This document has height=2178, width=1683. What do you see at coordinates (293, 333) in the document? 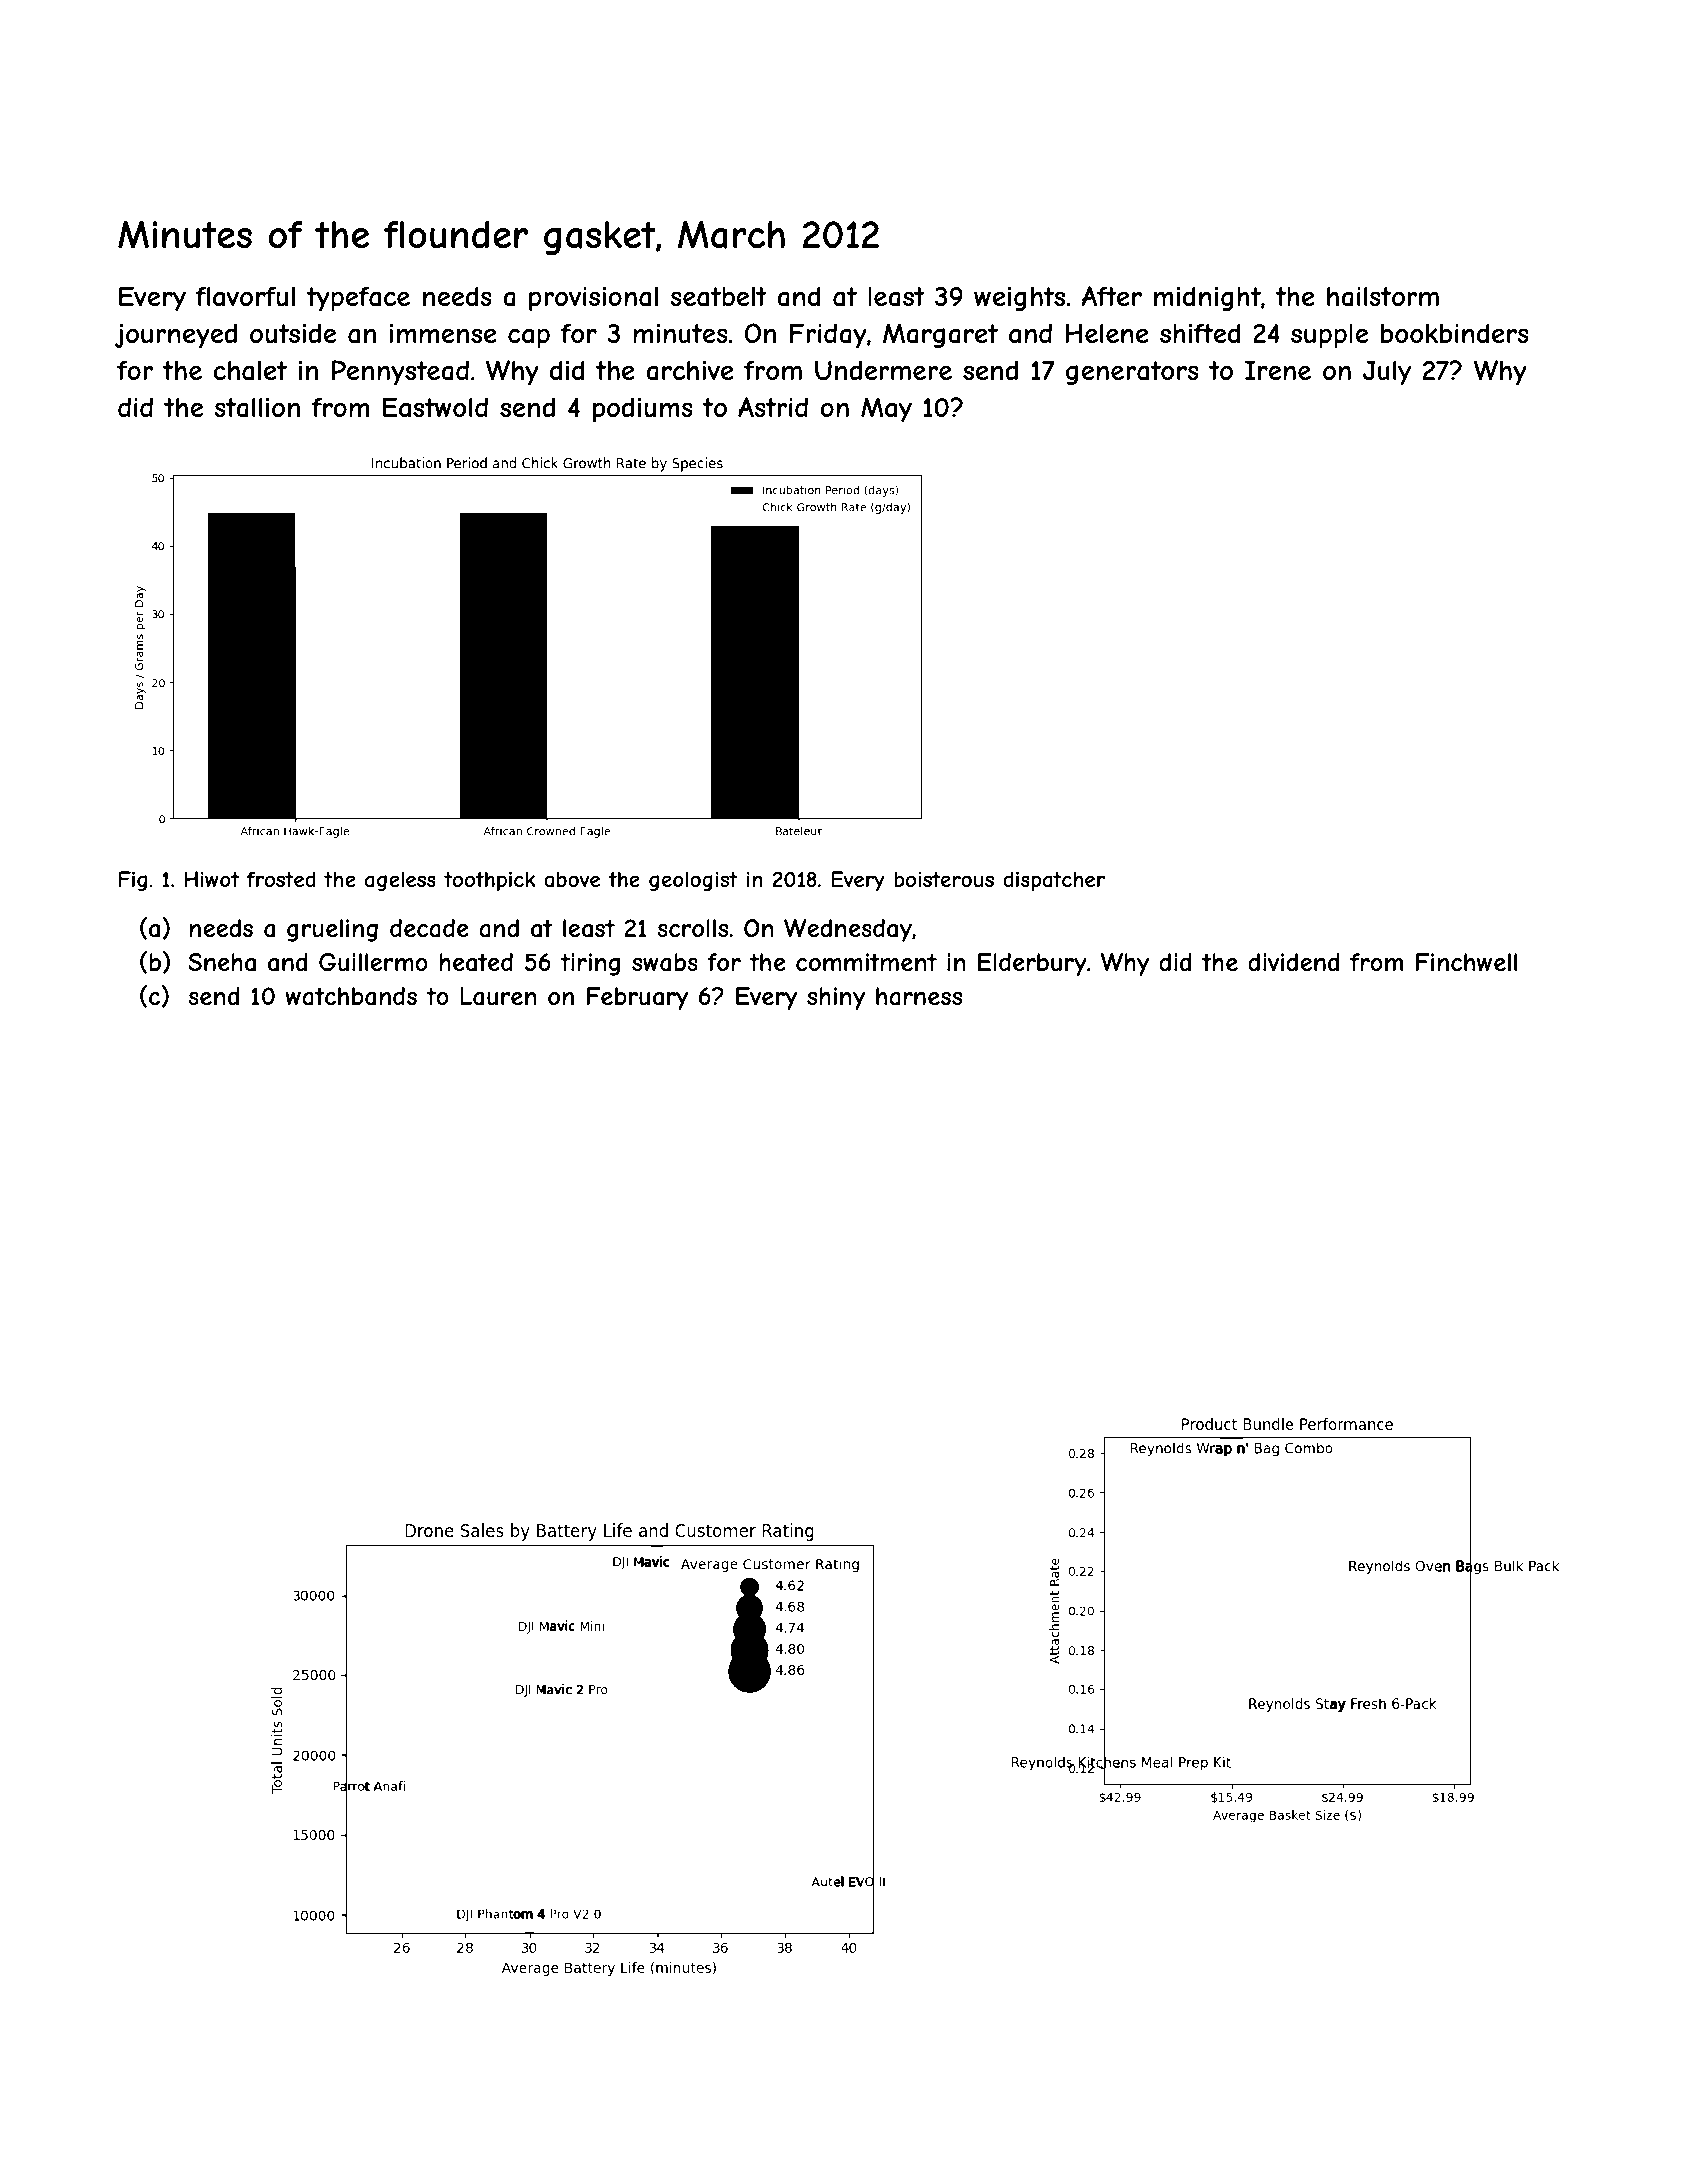
I see `outside` at bounding box center [293, 333].
